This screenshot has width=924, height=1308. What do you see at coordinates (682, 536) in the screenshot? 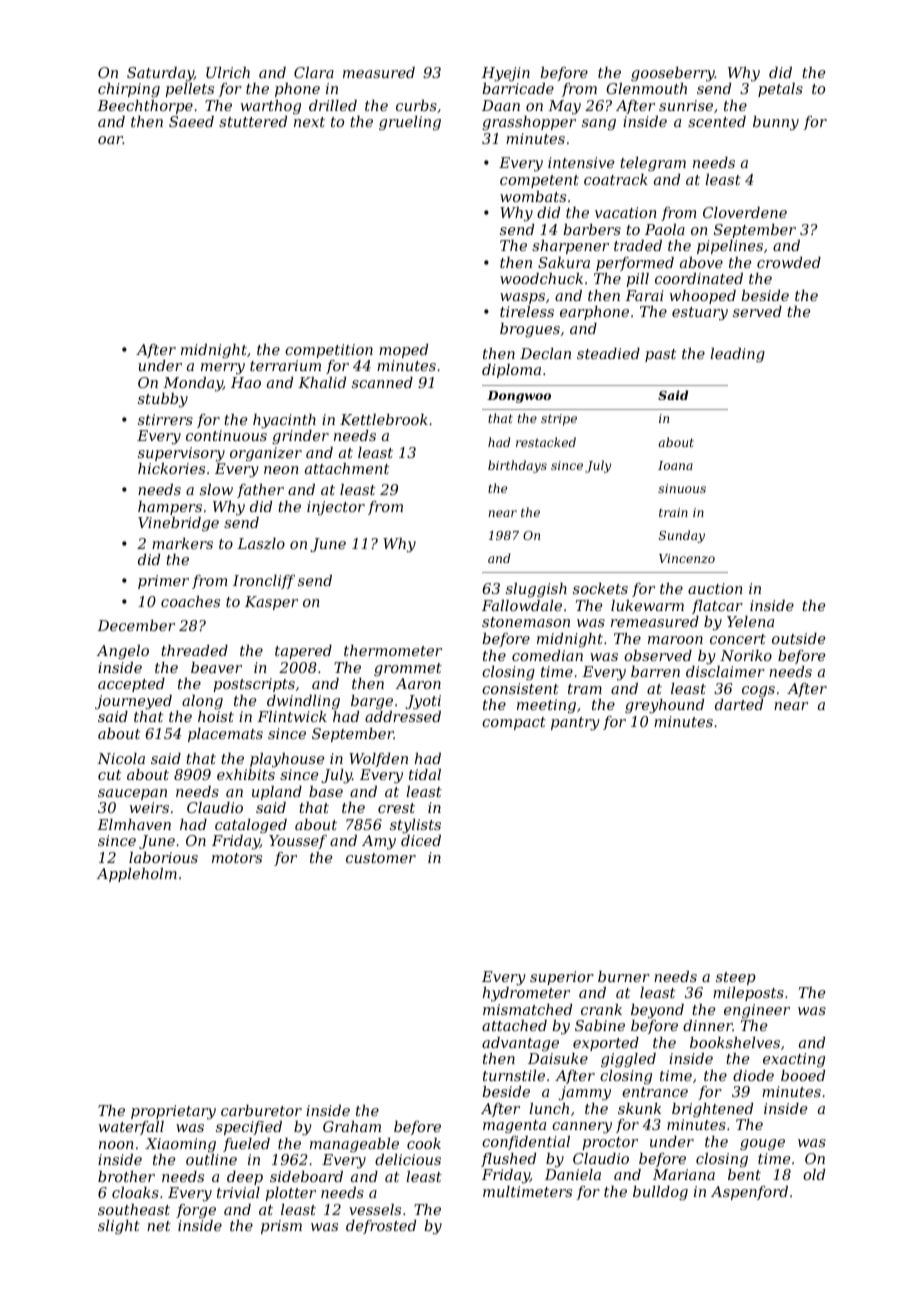
I see `Sunday` at bounding box center [682, 536].
